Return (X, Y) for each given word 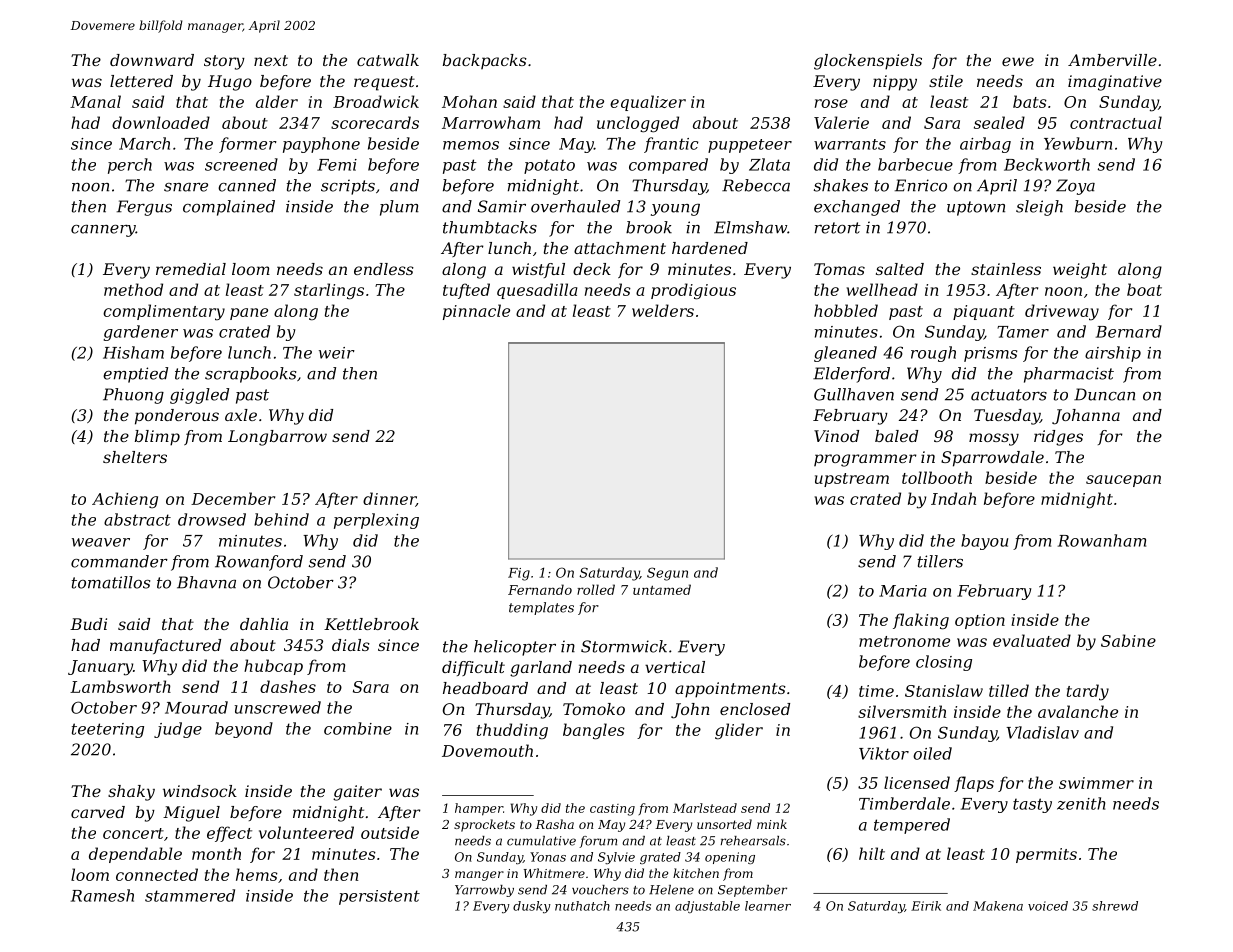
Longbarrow (277, 438)
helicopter (515, 648)
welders (663, 310)
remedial (191, 269)
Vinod (836, 436)
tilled (1009, 690)
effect (229, 834)
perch (130, 166)
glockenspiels (868, 62)
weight (1080, 271)
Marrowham (491, 122)
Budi (88, 624)
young (675, 210)
